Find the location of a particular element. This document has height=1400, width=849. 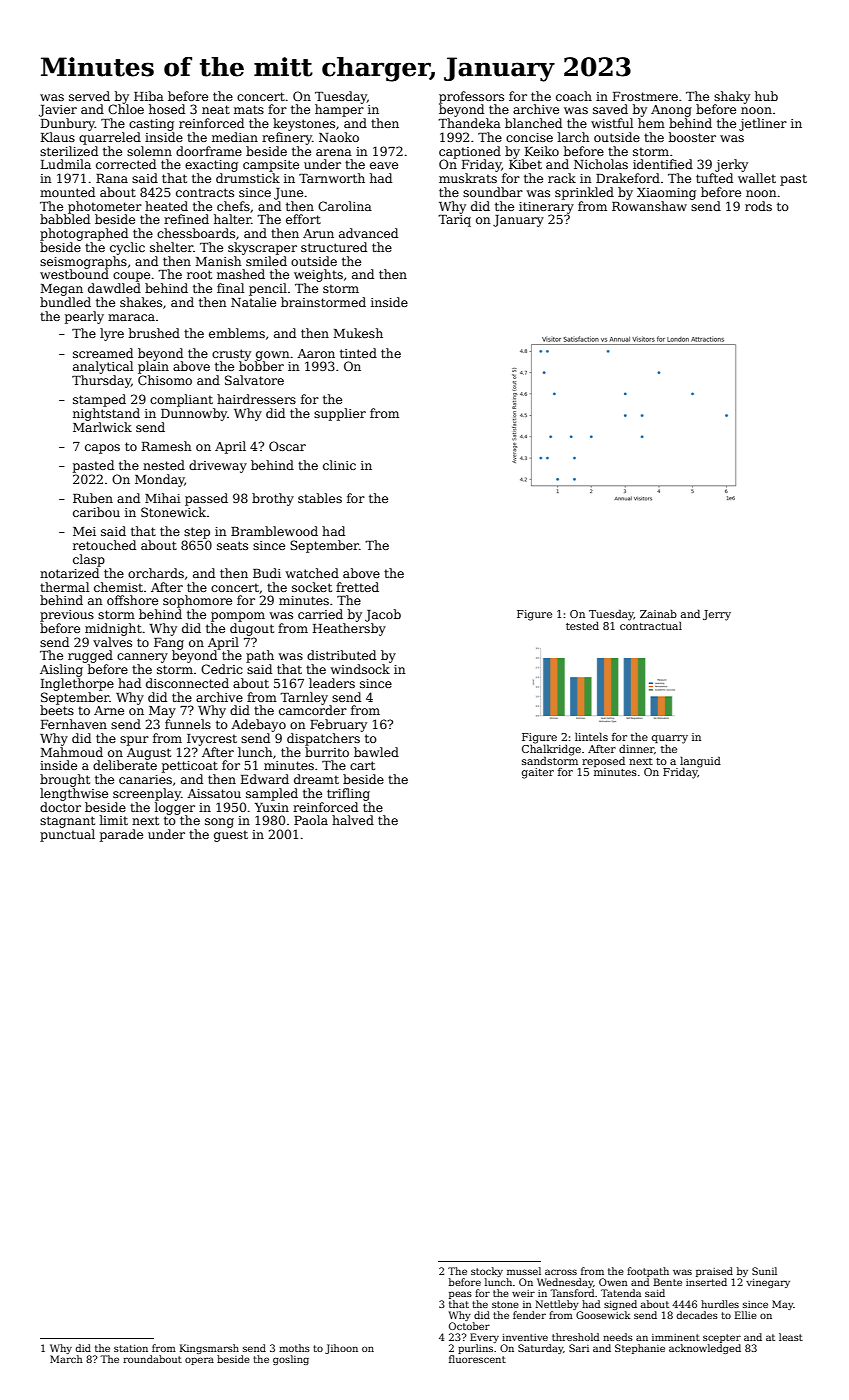

gosling is located at coordinates (291, 1360).
